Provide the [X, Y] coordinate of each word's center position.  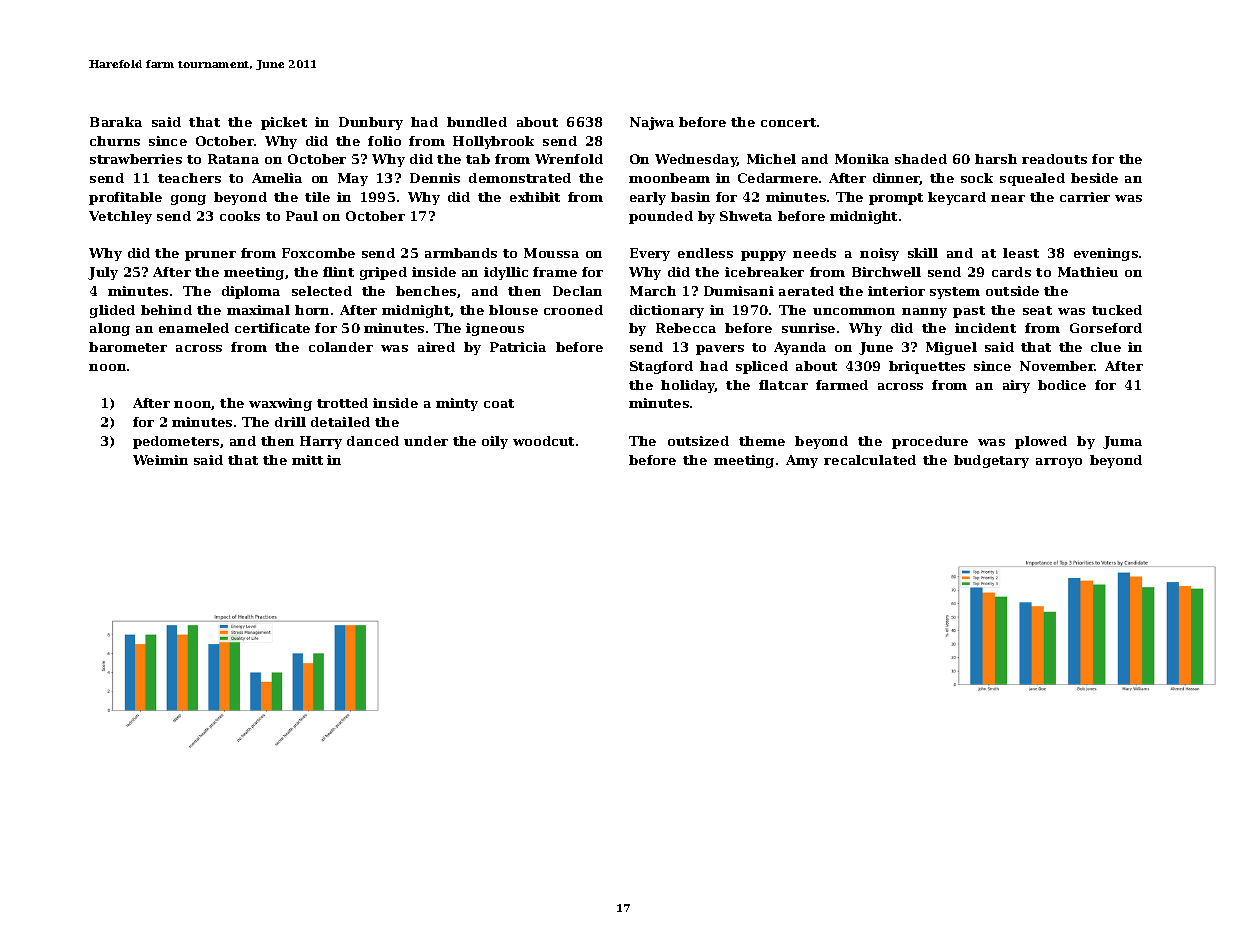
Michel [771, 159]
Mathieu [1088, 272]
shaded [921, 159]
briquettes [927, 367]
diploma [251, 292]
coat [499, 403]
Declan [577, 291]
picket [284, 123]
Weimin [160, 460]
